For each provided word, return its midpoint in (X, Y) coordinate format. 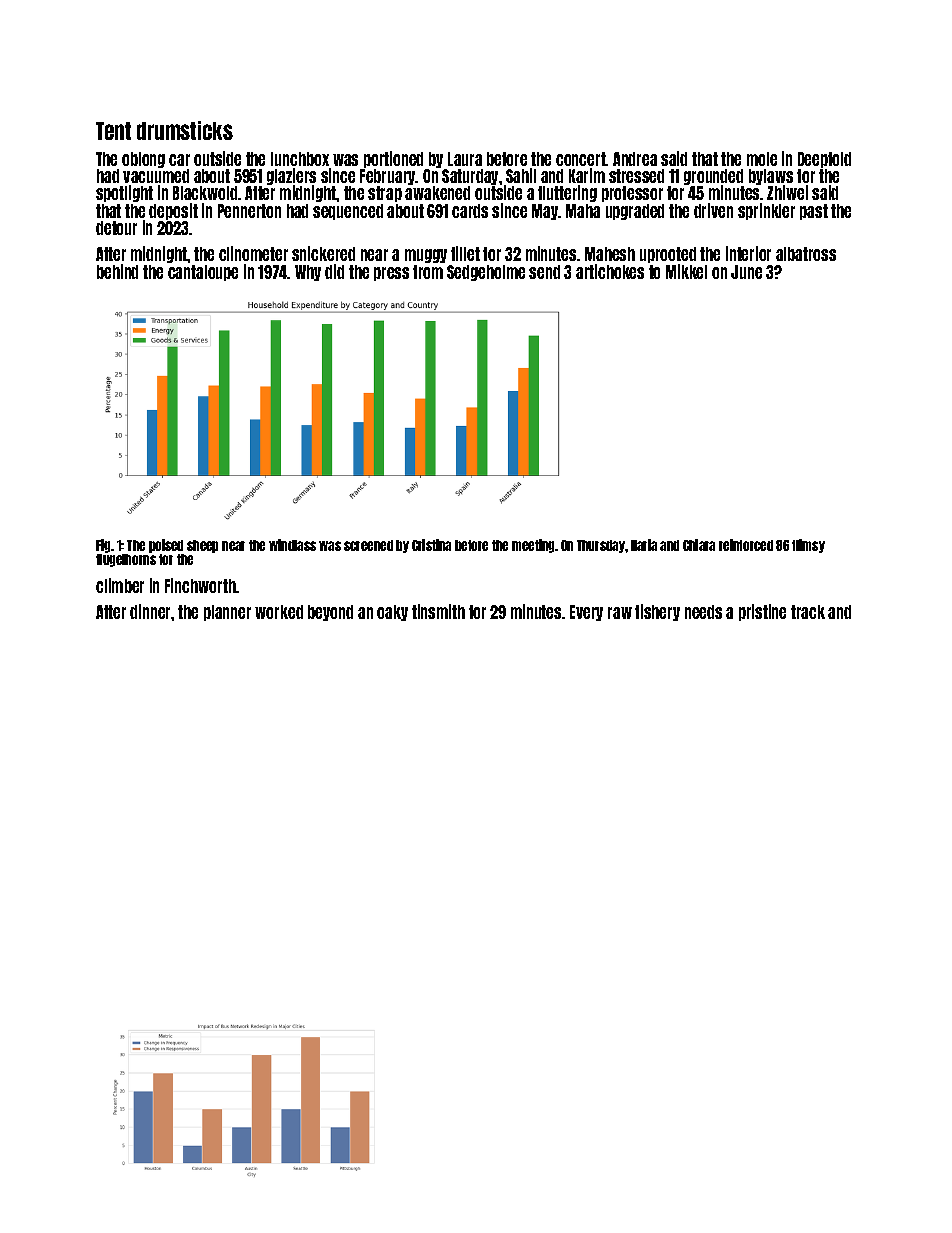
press (391, 274)
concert (581, 159)
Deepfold (824, 160)
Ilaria (644, 545)
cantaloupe (203, 273)
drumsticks (185, 130)
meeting (533, 546)
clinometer (253, 253)
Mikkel (686, 271)
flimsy (808, 546)
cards (470, 211)
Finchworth (200, 585)
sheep (202, 546)
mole (762, 159)
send (544, 272)
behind (117, 271)
